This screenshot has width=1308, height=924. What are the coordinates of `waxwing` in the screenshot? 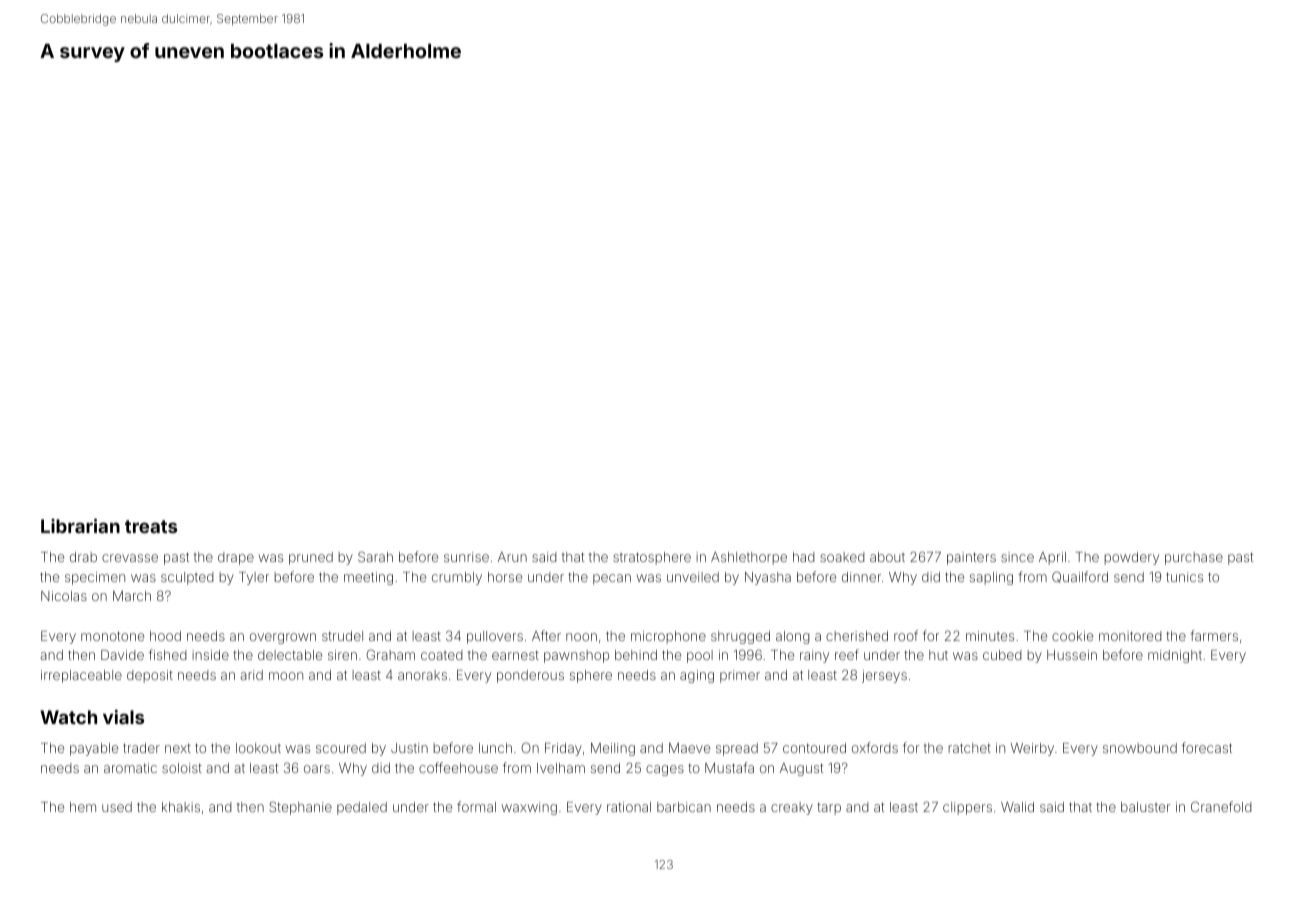 It's located at (529, 808).
